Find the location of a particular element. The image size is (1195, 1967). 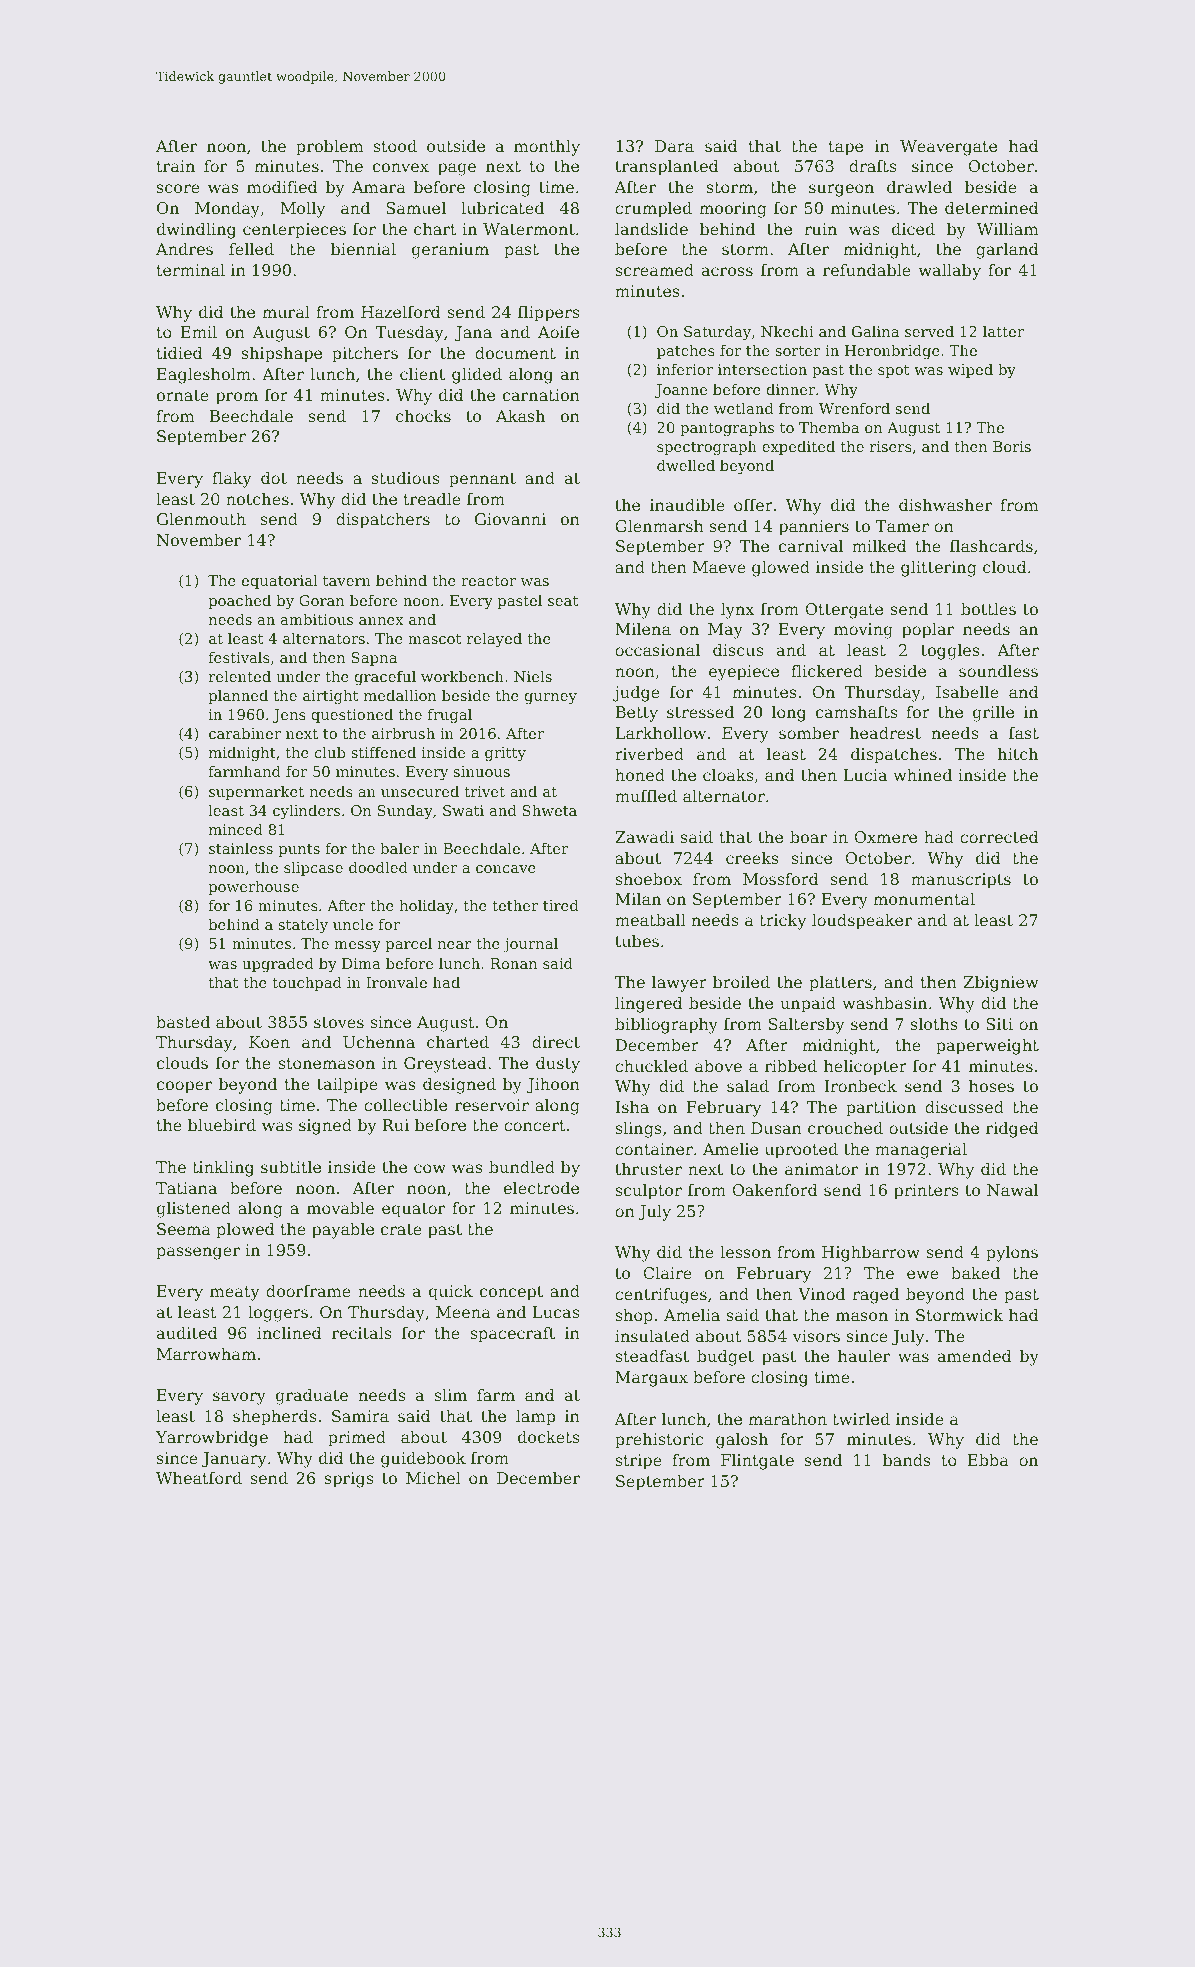

Hazelford is located at coordinates (401, 312).
